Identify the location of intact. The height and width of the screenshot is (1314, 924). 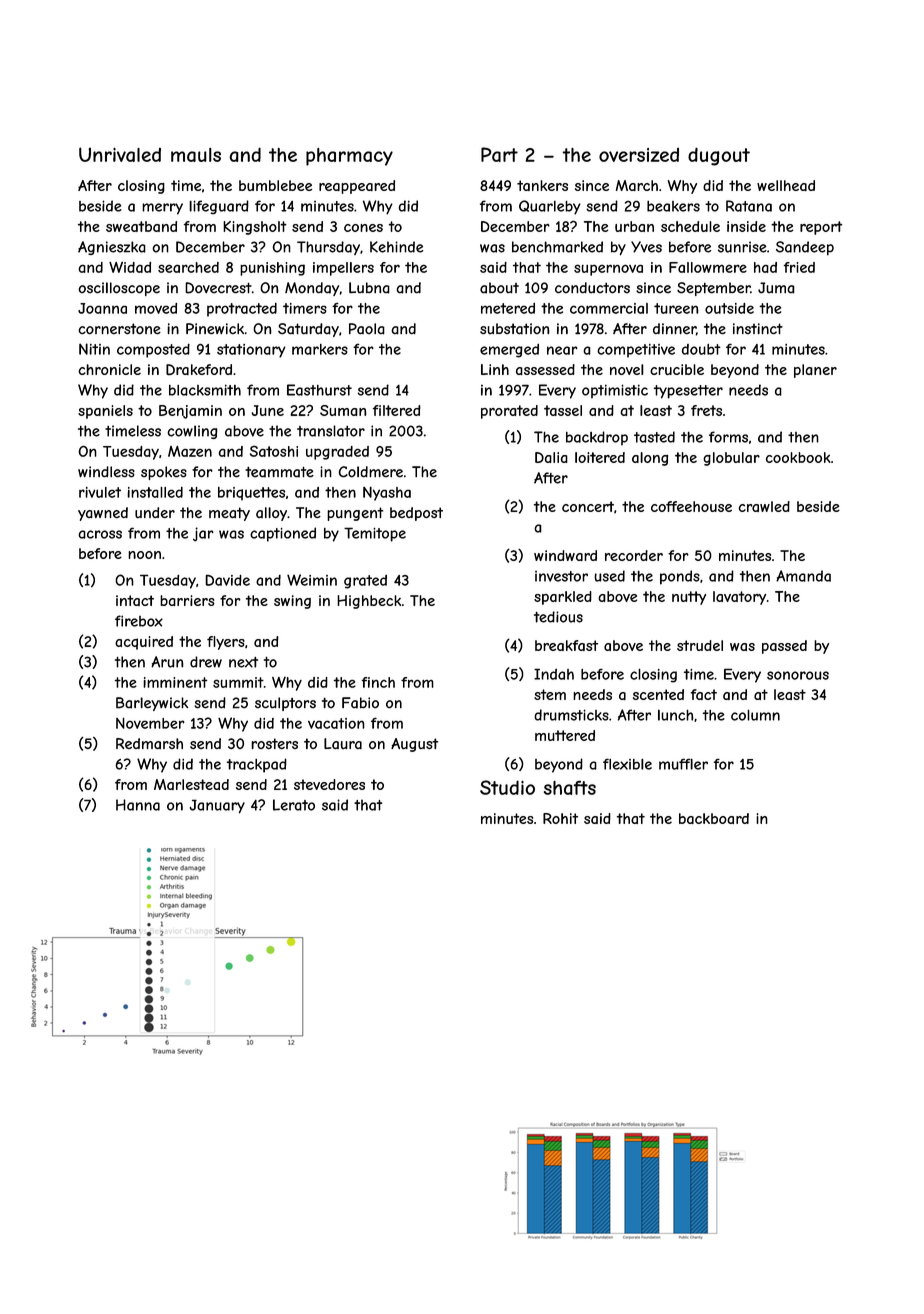
(135, 600).
